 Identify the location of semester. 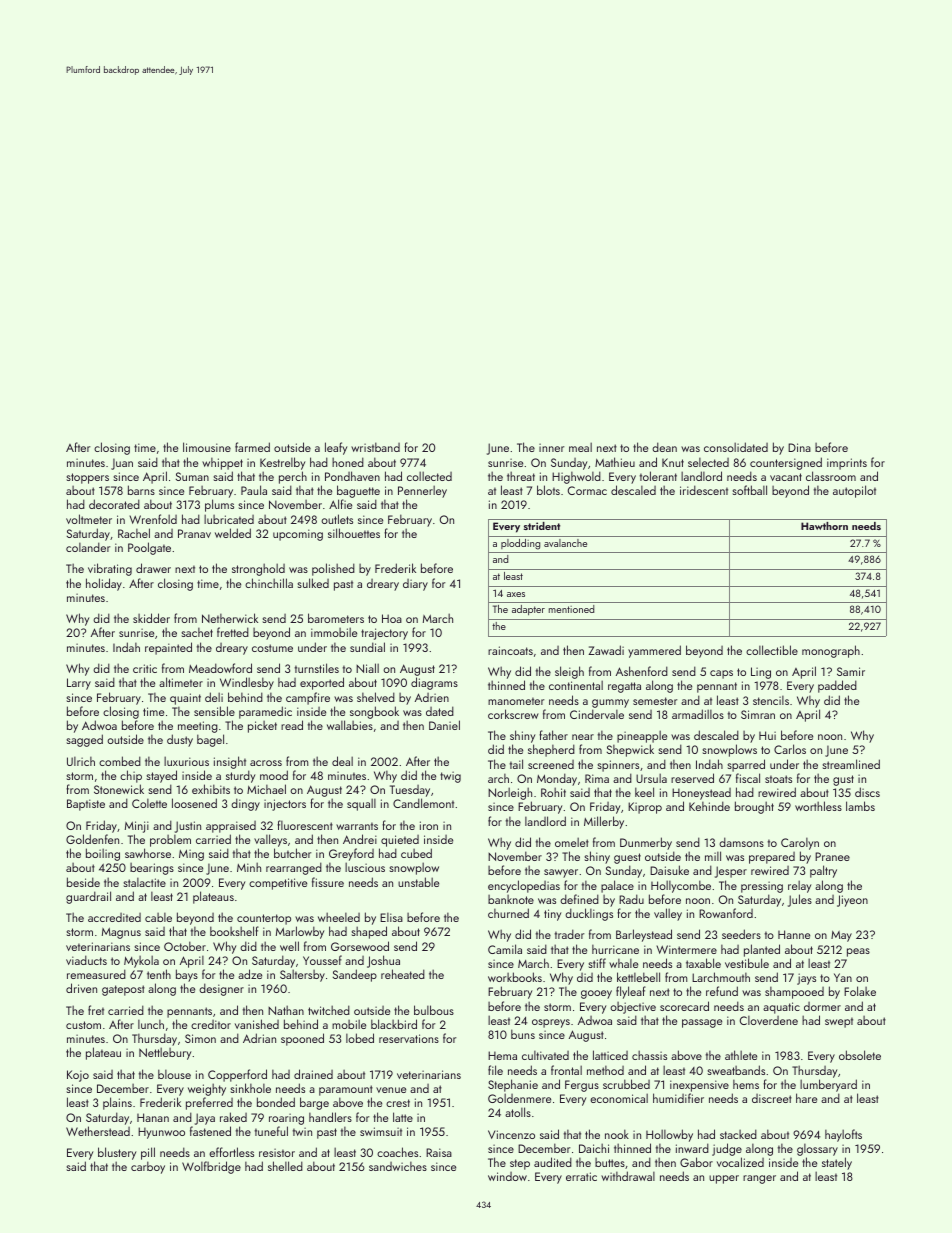
(655, 701).
